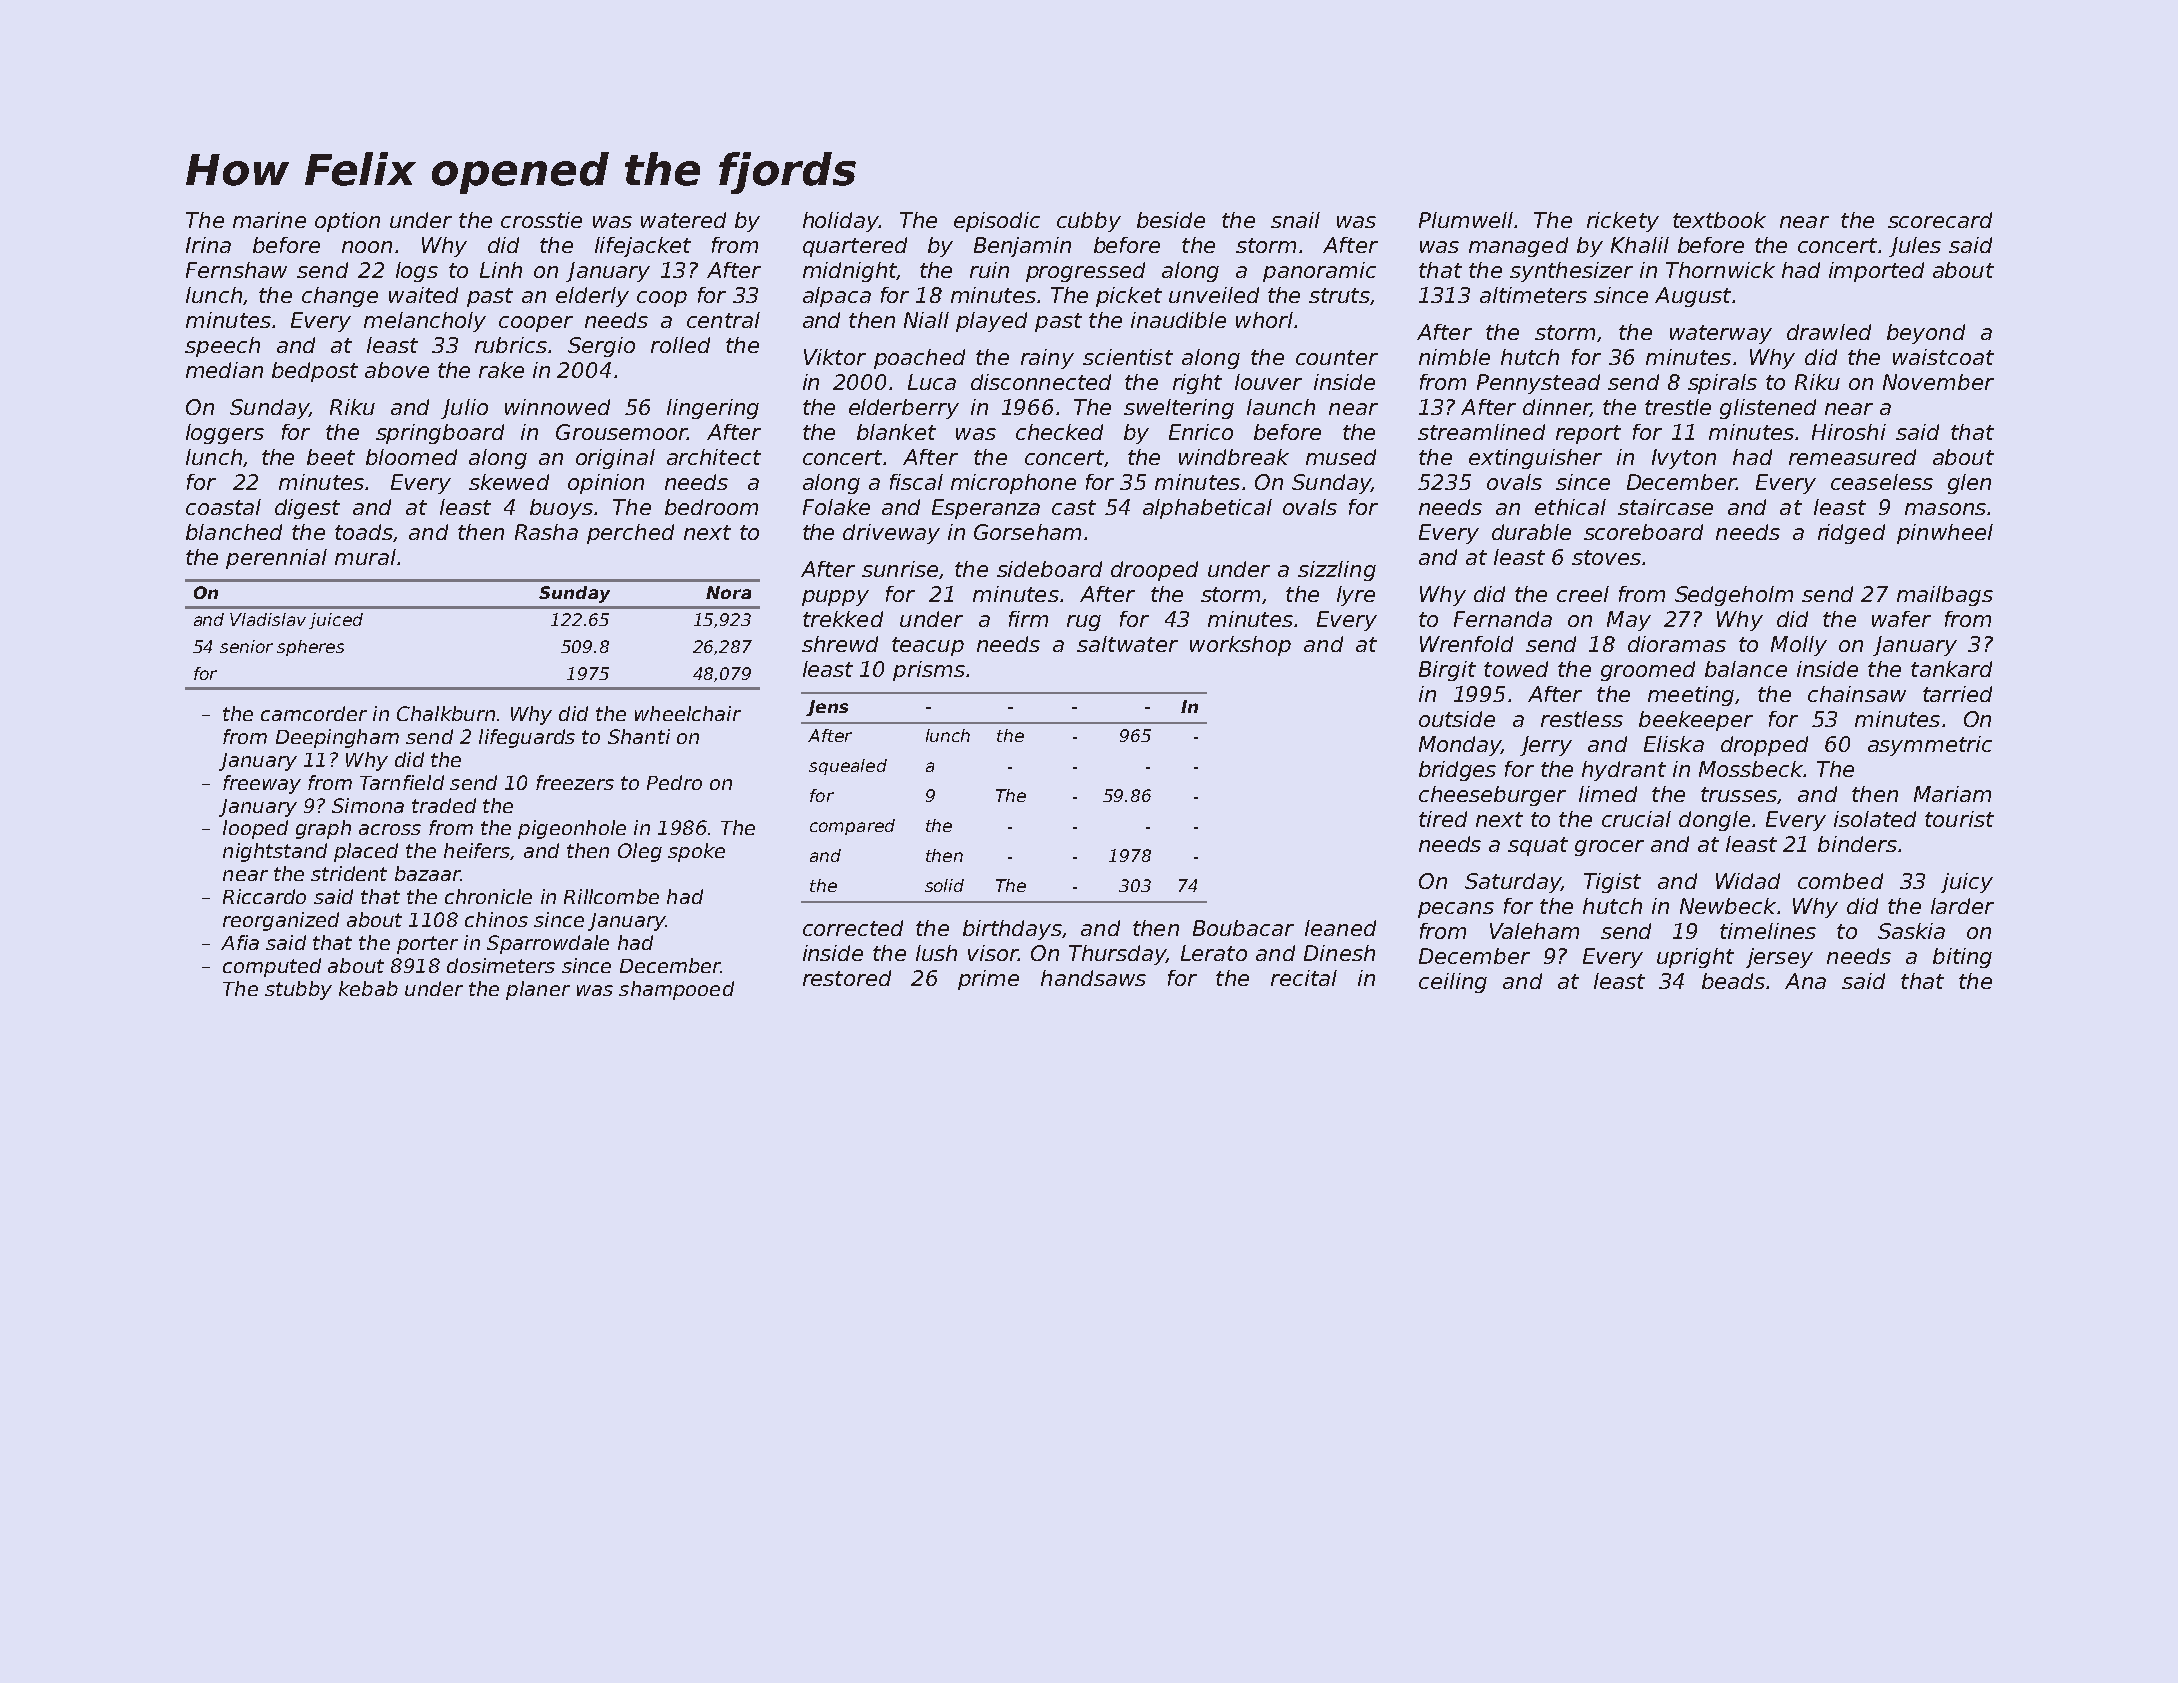  Describe the element at coordinates (1696, 721) in the document. I see `beekeeper` at that location.
